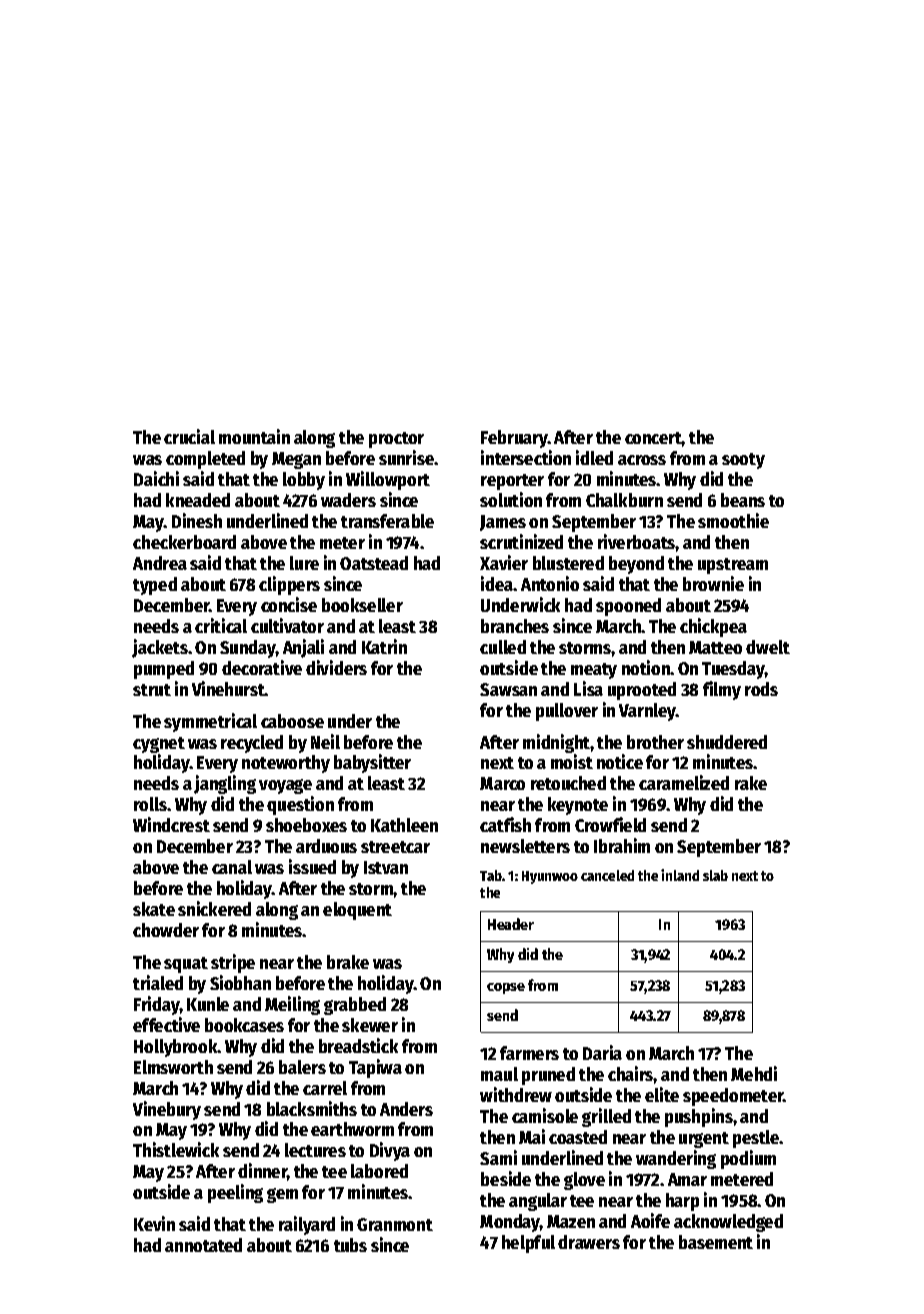 Image resolution: width=924 pixels, height=1314 pixels. I want to click on pushpins, so click(699, 1117).
